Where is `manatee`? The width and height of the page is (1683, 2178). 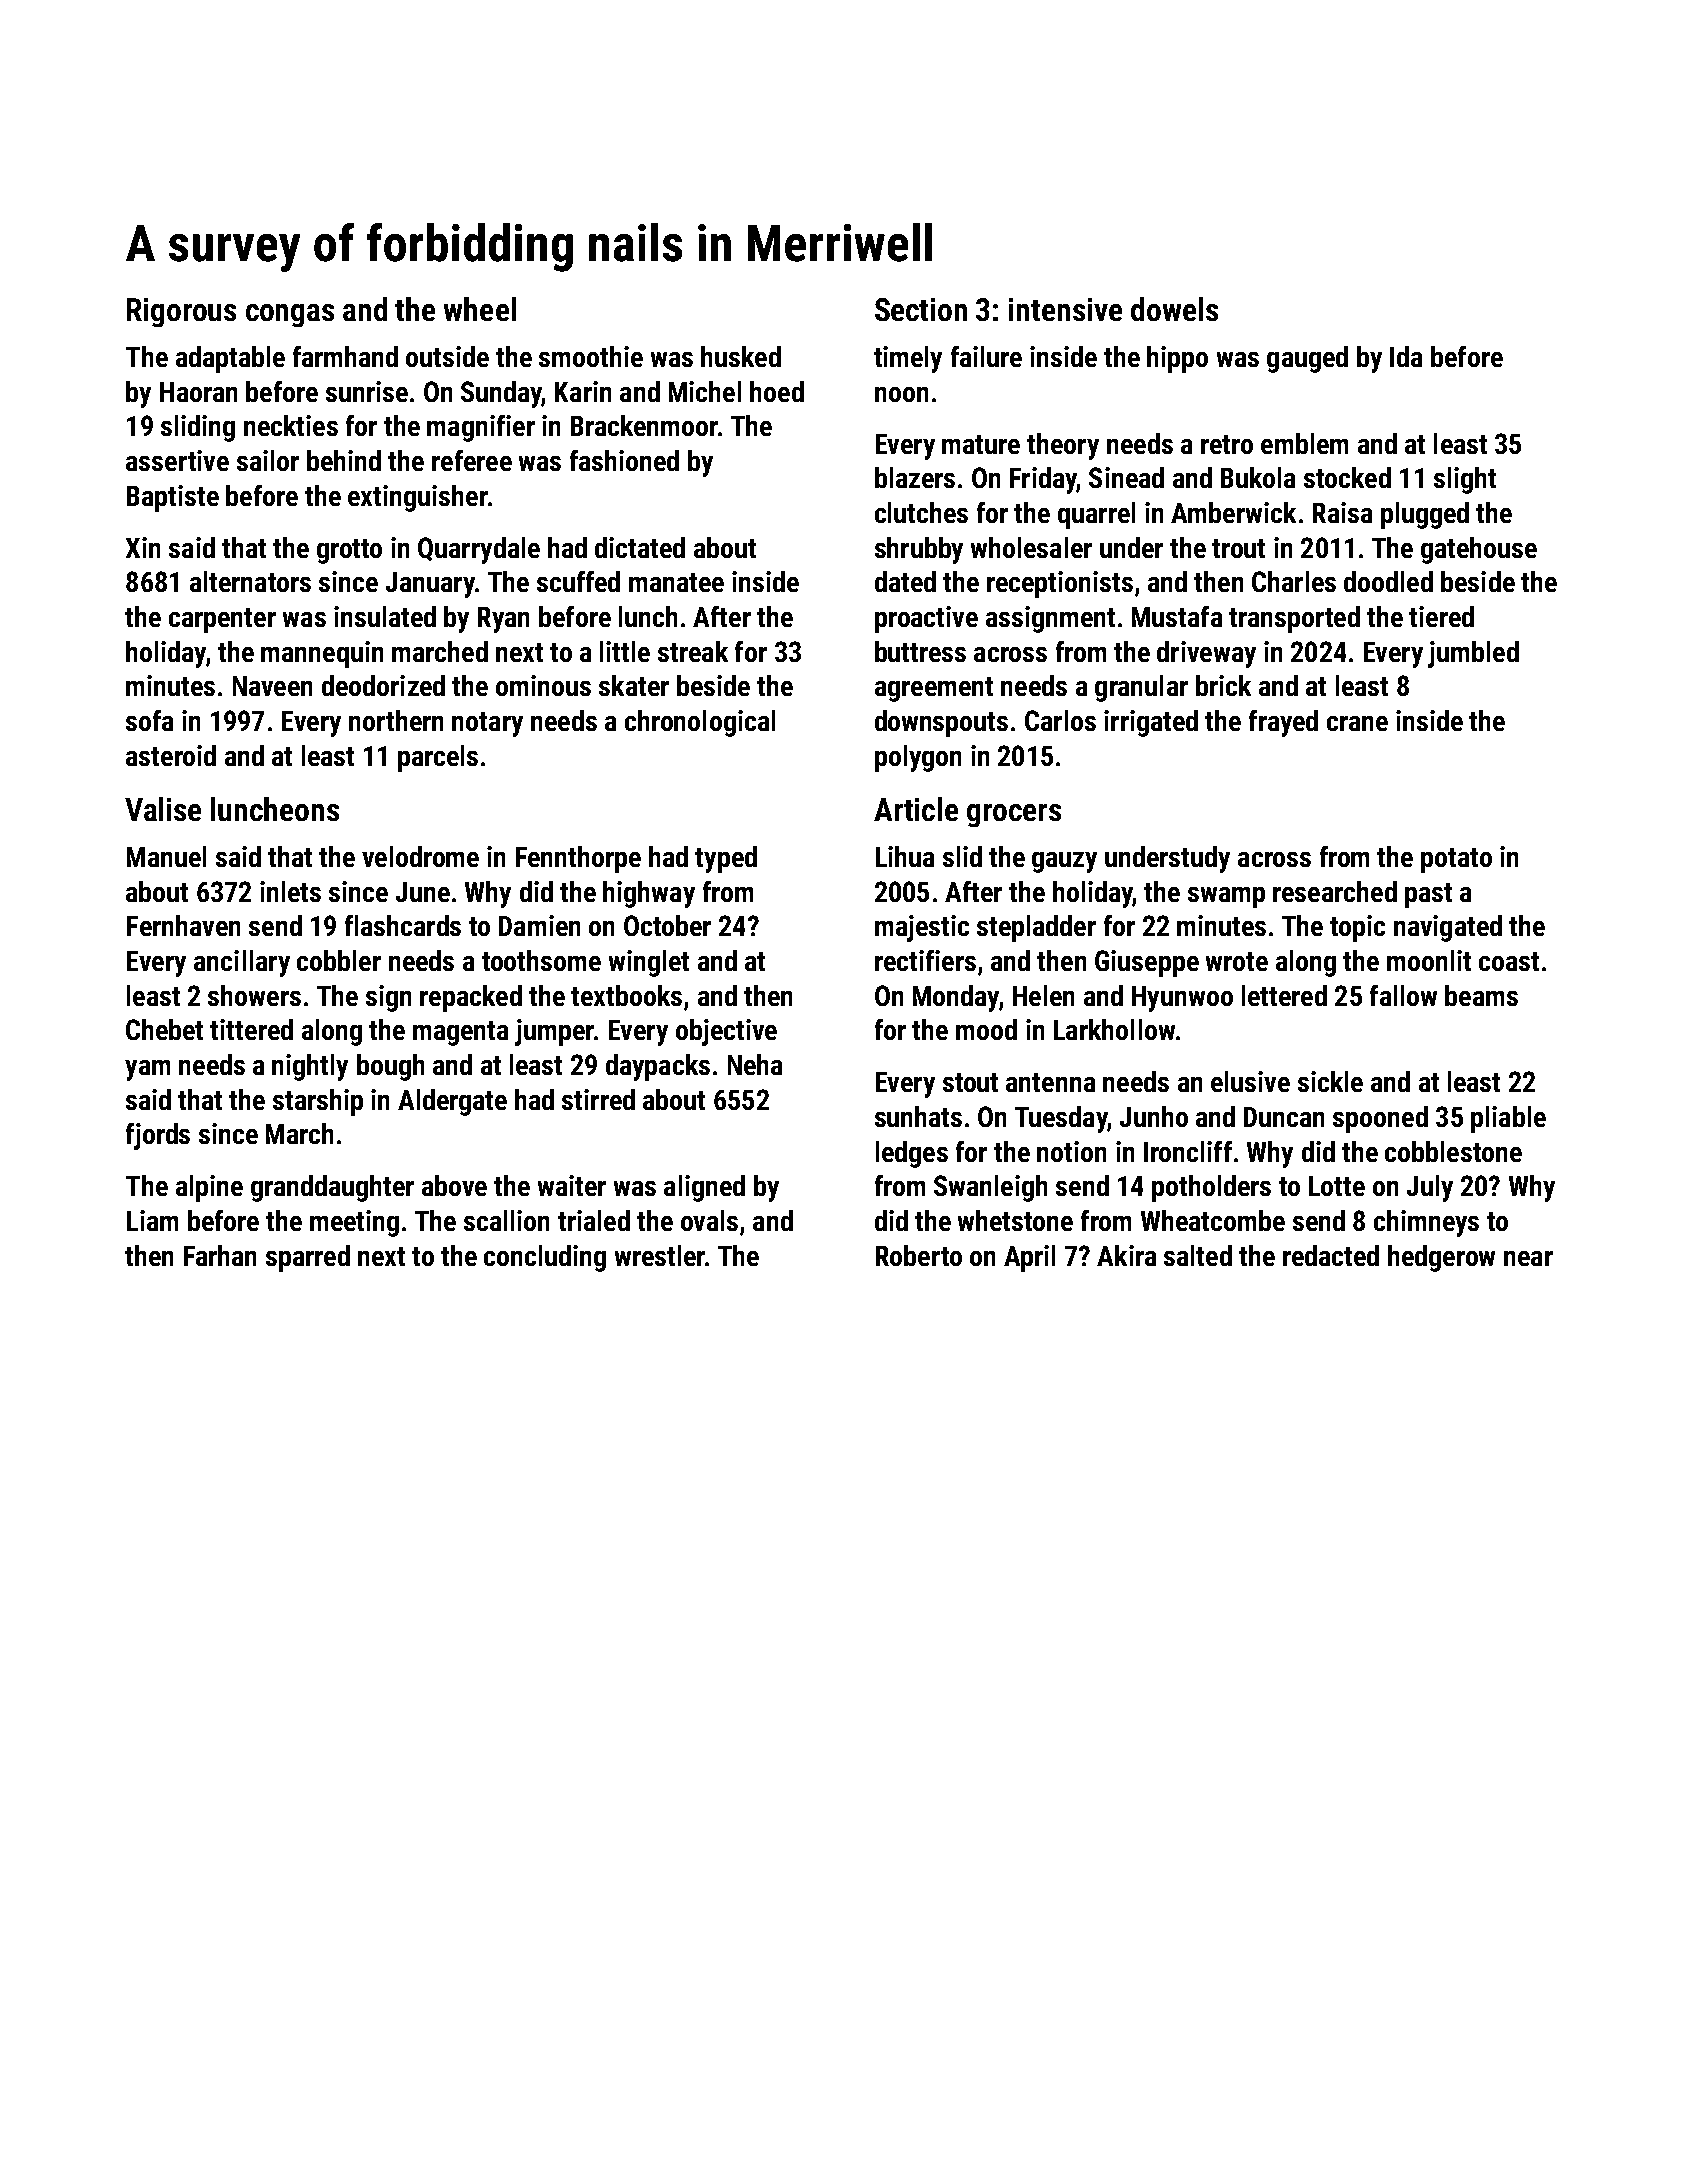 manatee is located at coordinates (676, 582).
